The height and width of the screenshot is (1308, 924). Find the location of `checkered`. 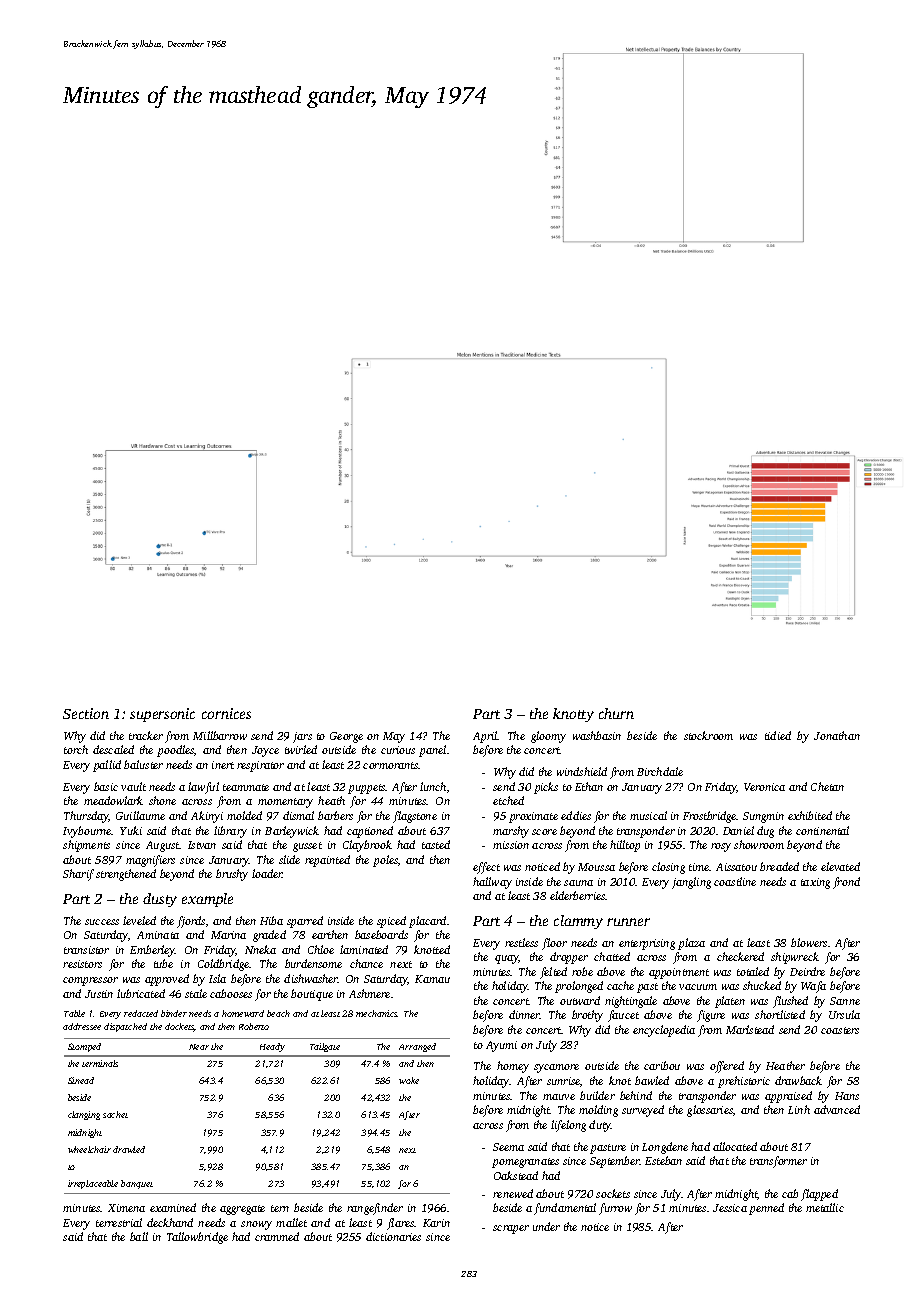

checkered is located at coordinates (740, 956).
